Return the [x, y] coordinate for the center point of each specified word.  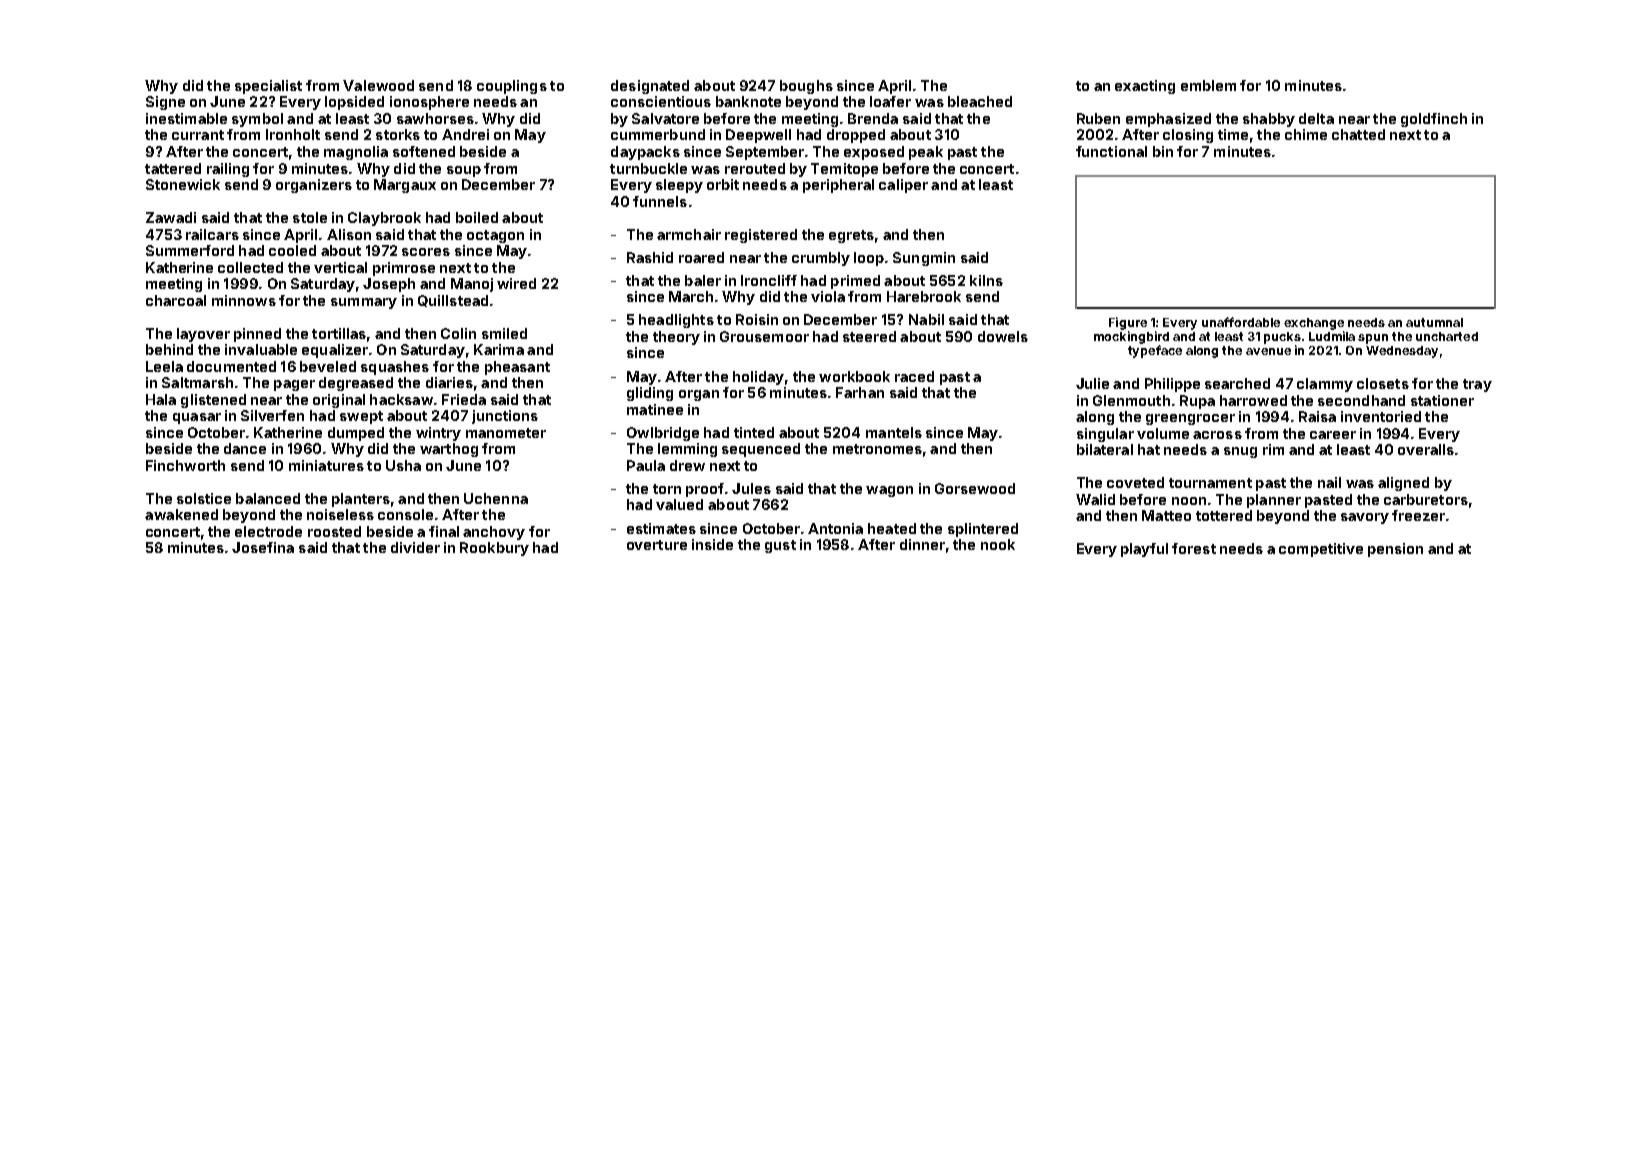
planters [361, 500]
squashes [395, 368]
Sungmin [924, 259]
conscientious [661, 101]
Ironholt [293, 134]
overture [657, 545]
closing [1188, 136]
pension [1395, 550]
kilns [986, 280]
